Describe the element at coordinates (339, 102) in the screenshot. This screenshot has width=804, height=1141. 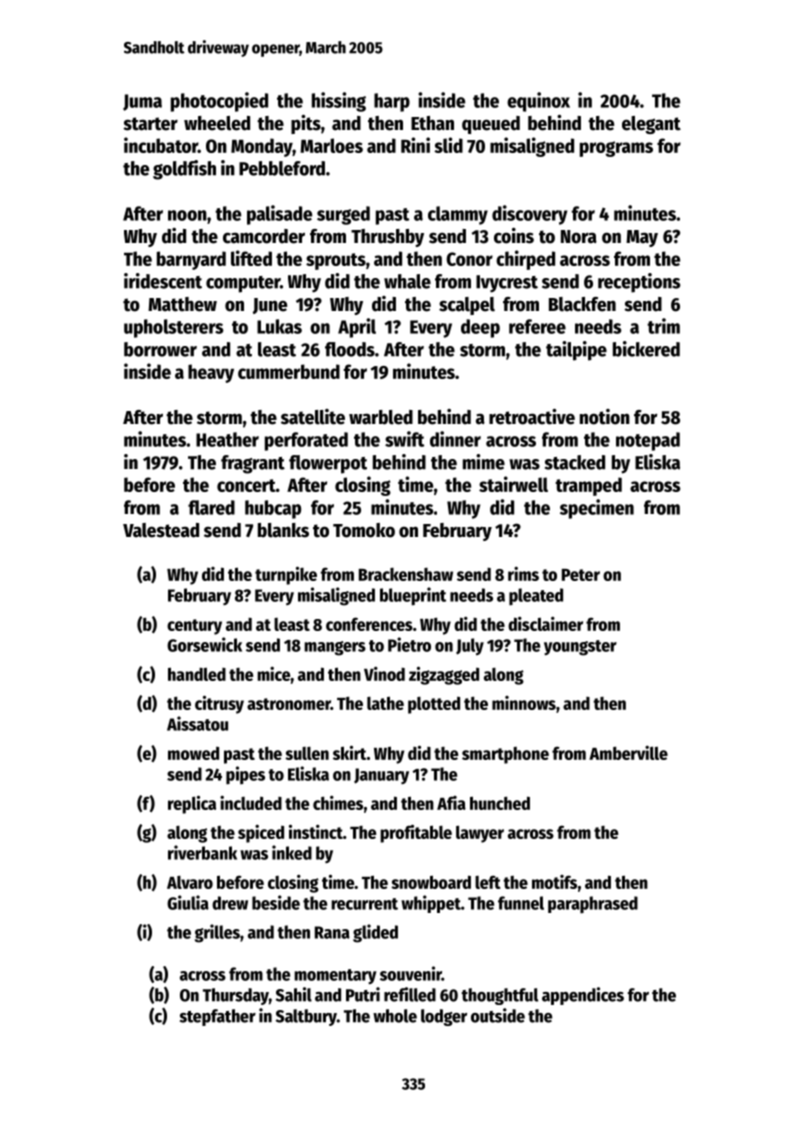
I see `hissing` at that location.
